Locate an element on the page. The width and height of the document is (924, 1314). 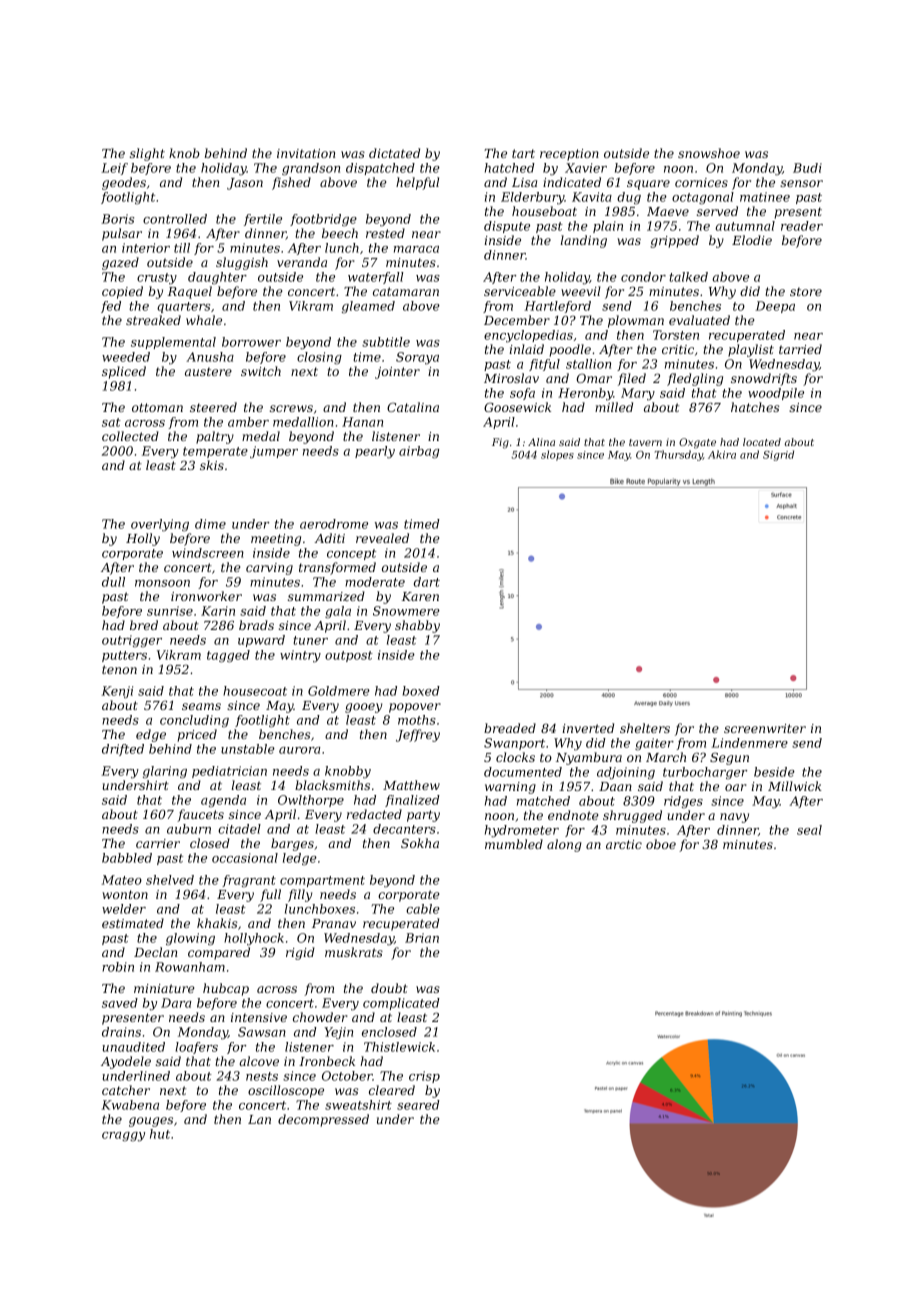
complicated is located at coordinates (401, 1004).
